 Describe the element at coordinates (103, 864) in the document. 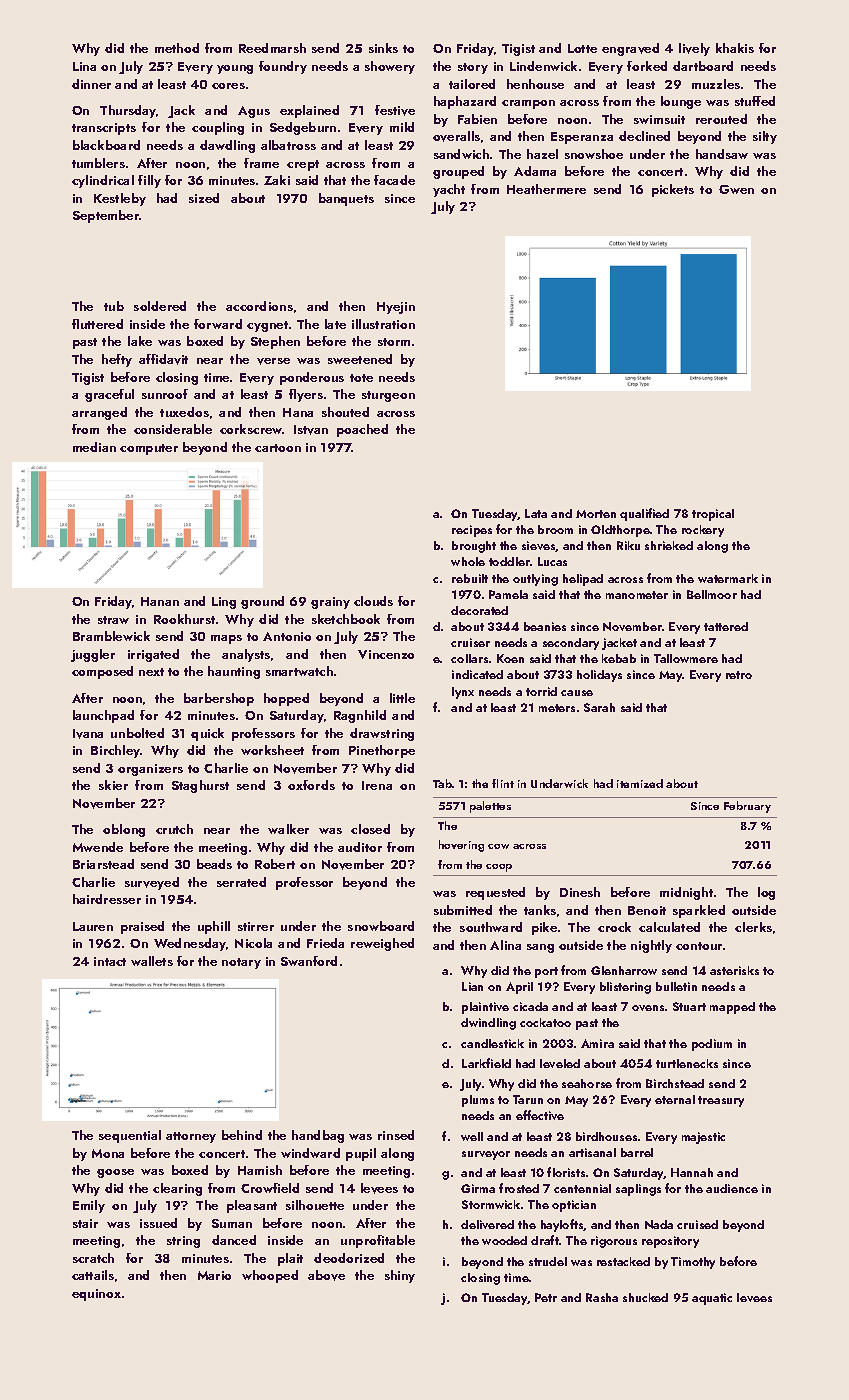

I see `Briarstead` at that location.
